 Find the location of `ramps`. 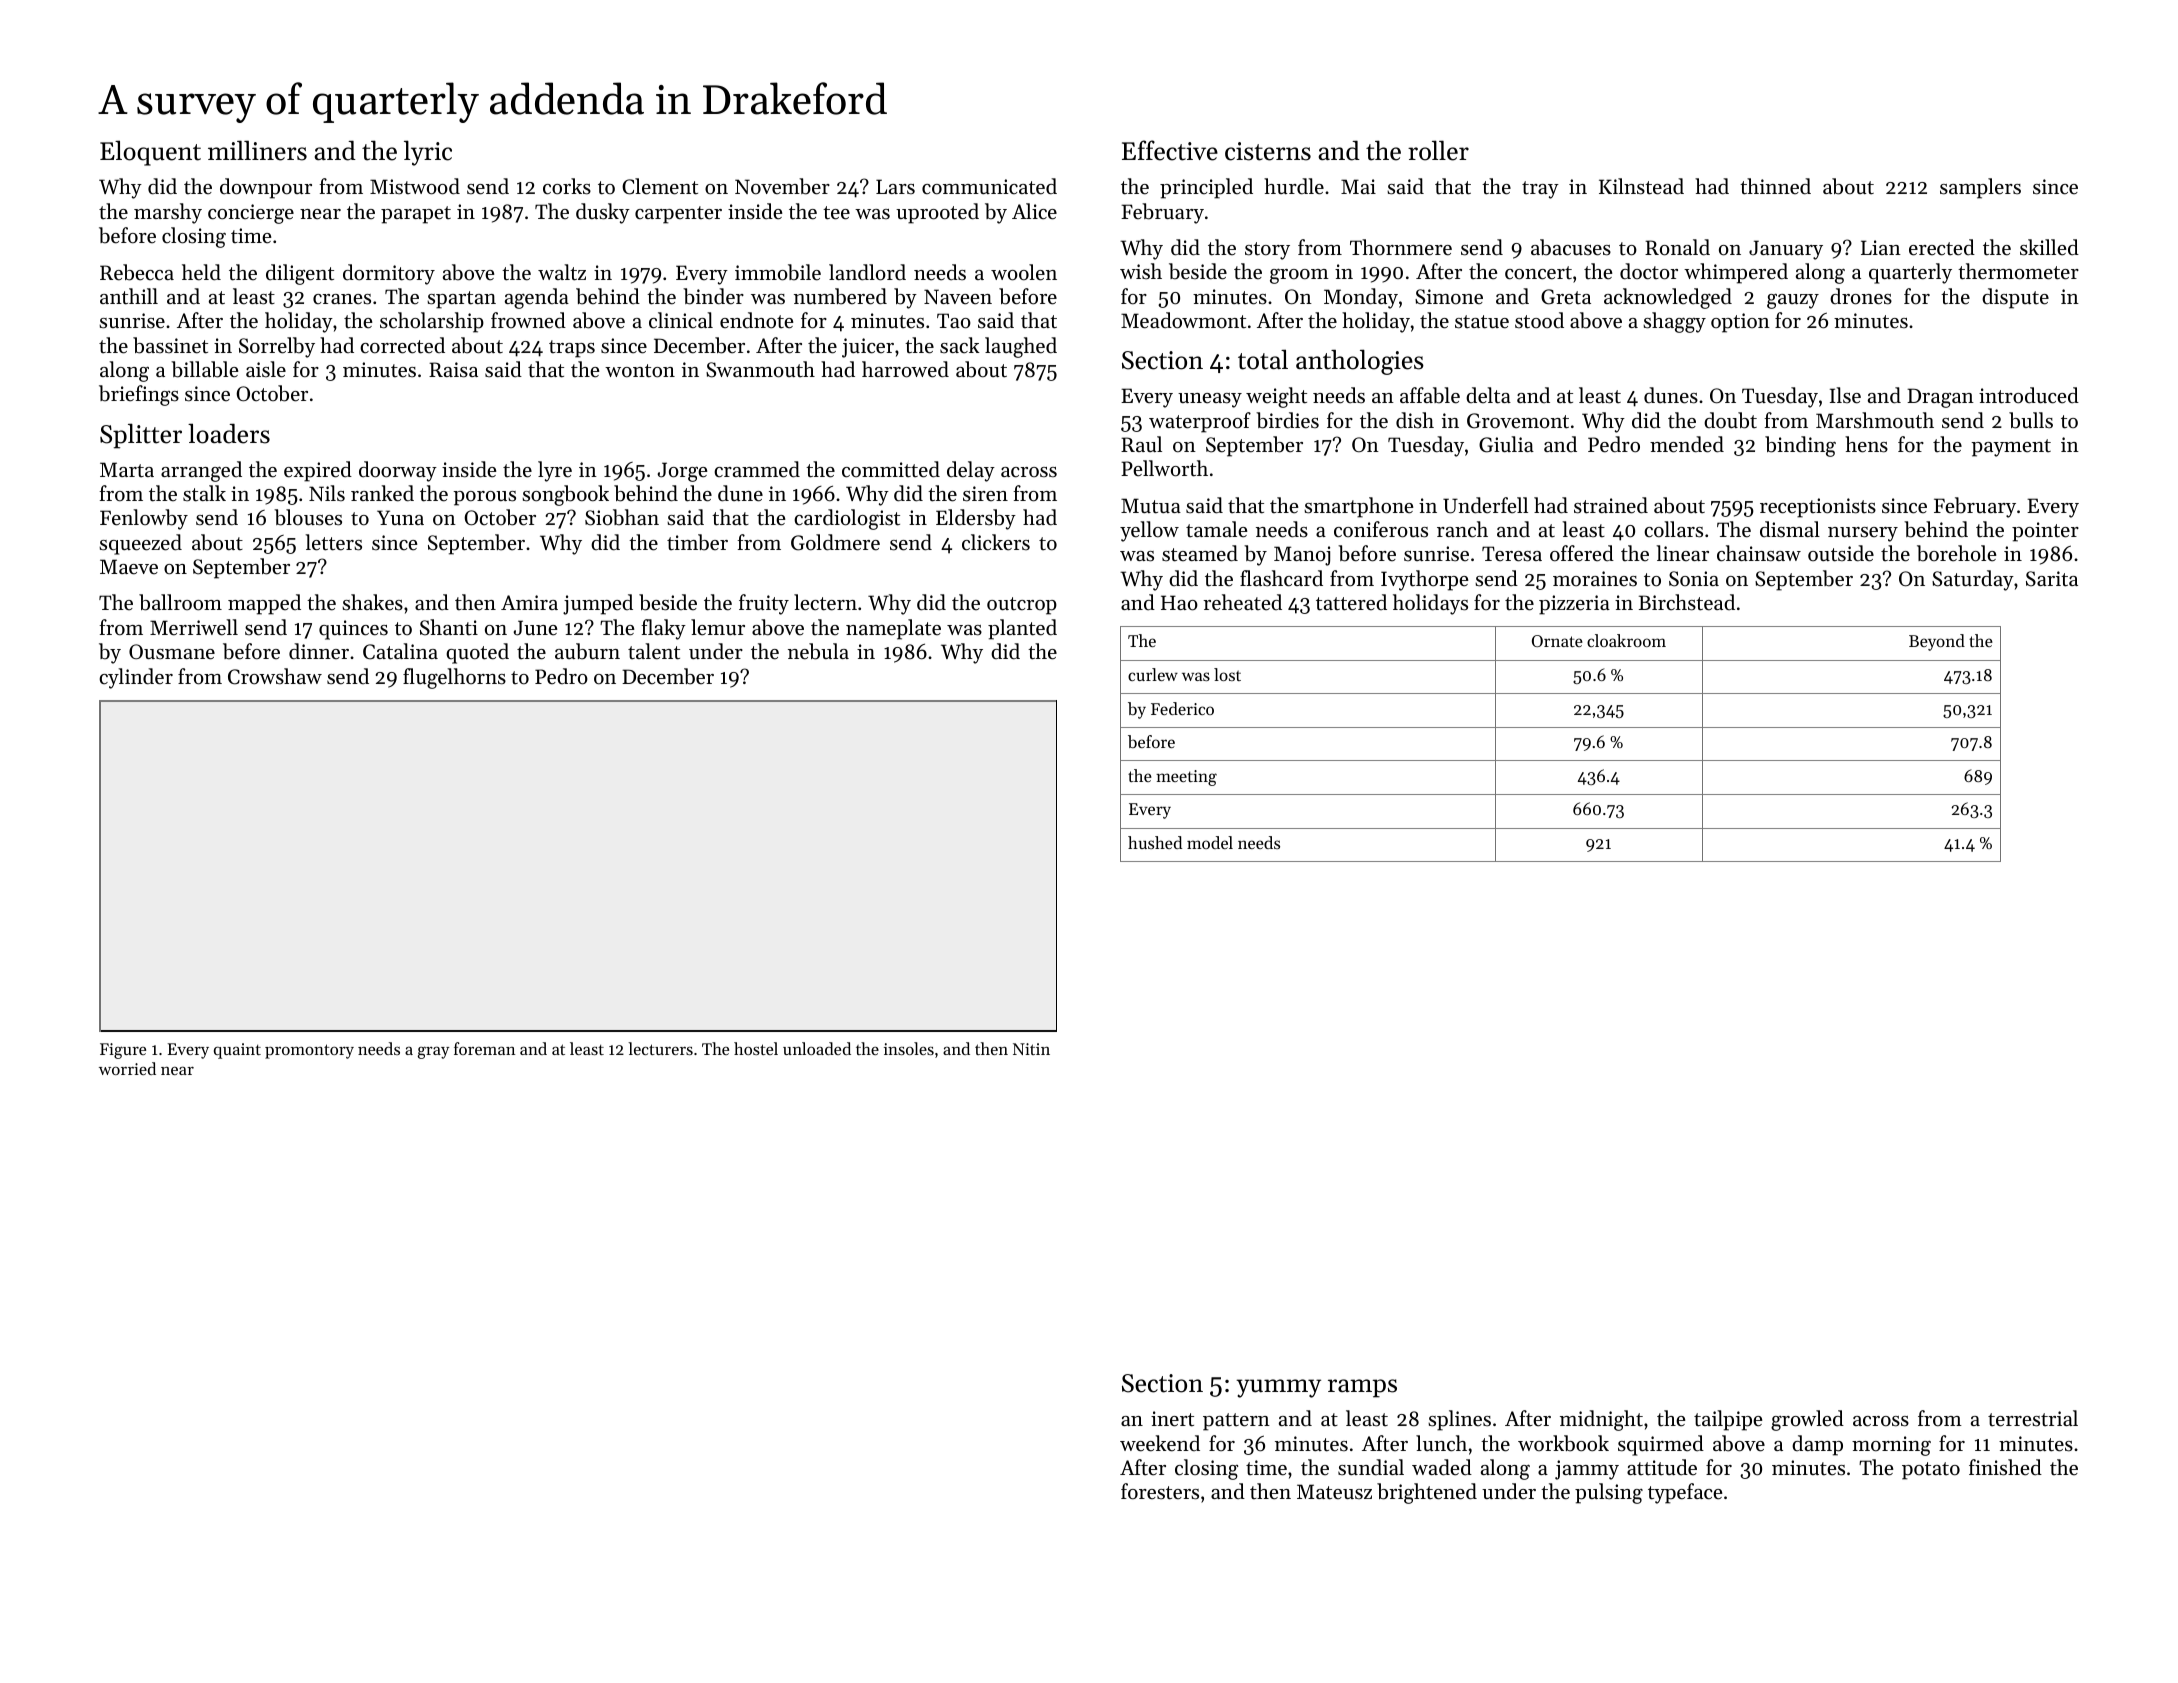

ramps is located at coordinates (1362, 1388).
